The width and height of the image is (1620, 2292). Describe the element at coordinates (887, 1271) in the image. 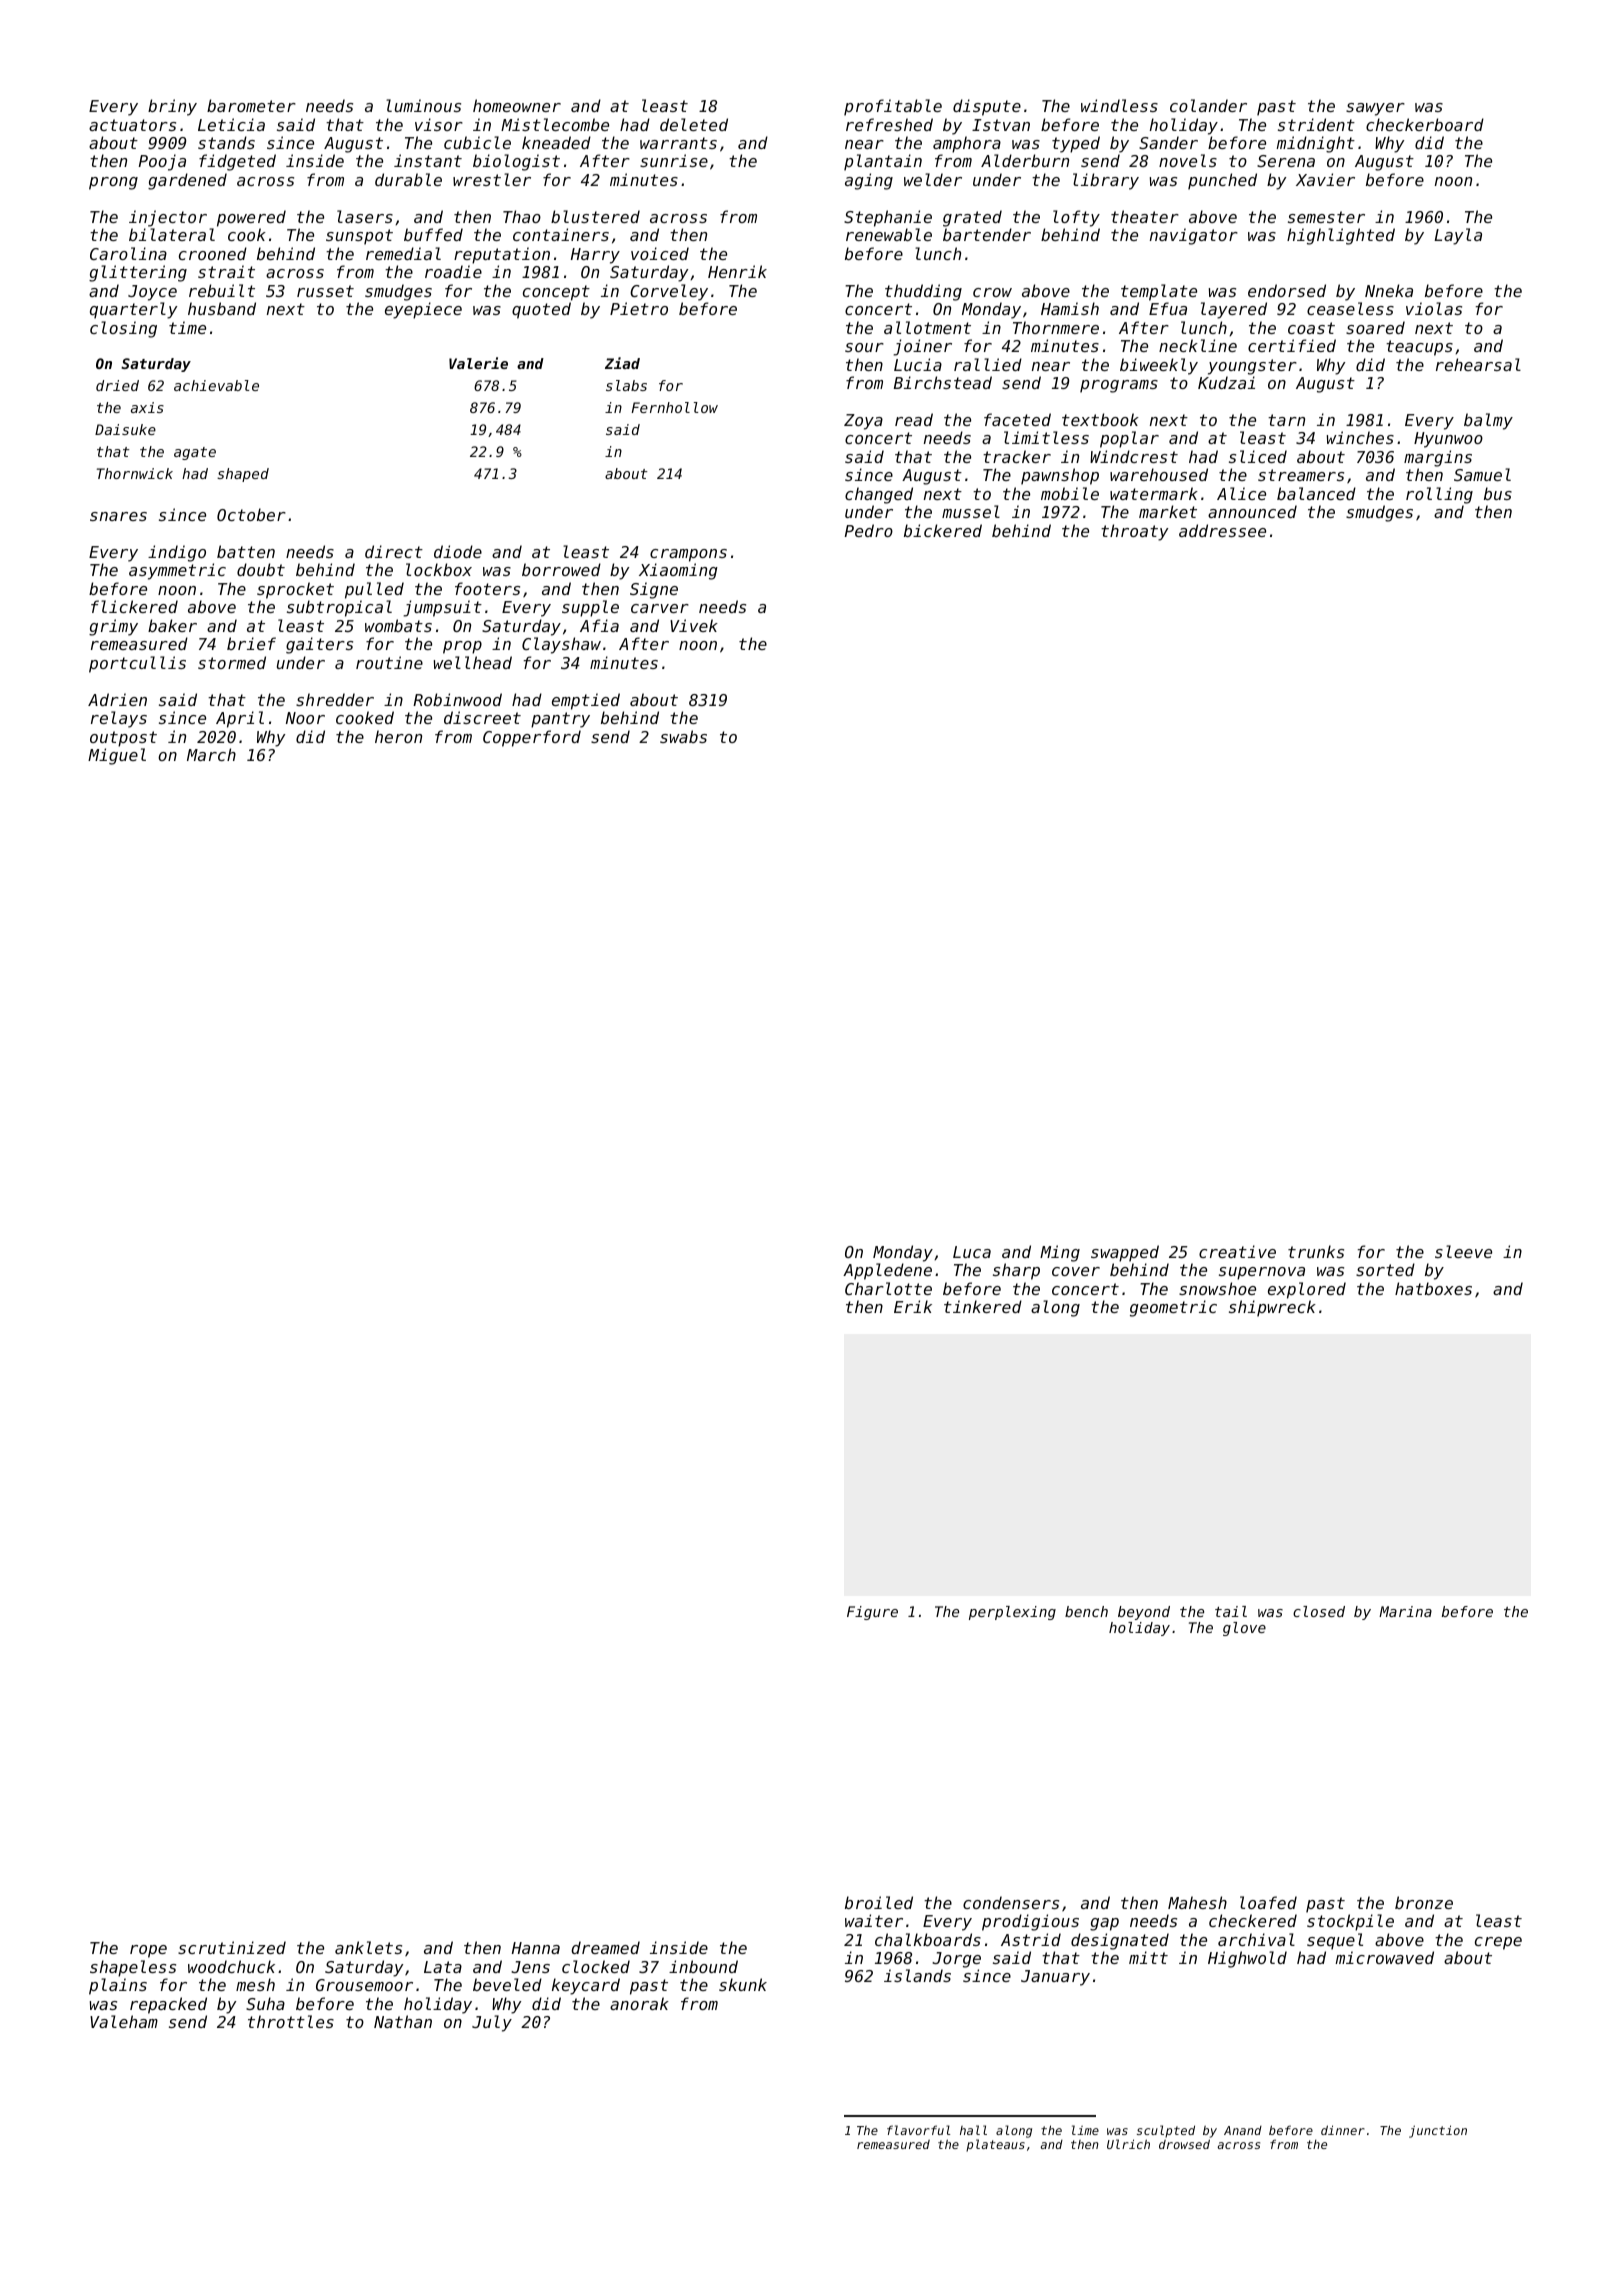

I see `Appledene` at that location.
